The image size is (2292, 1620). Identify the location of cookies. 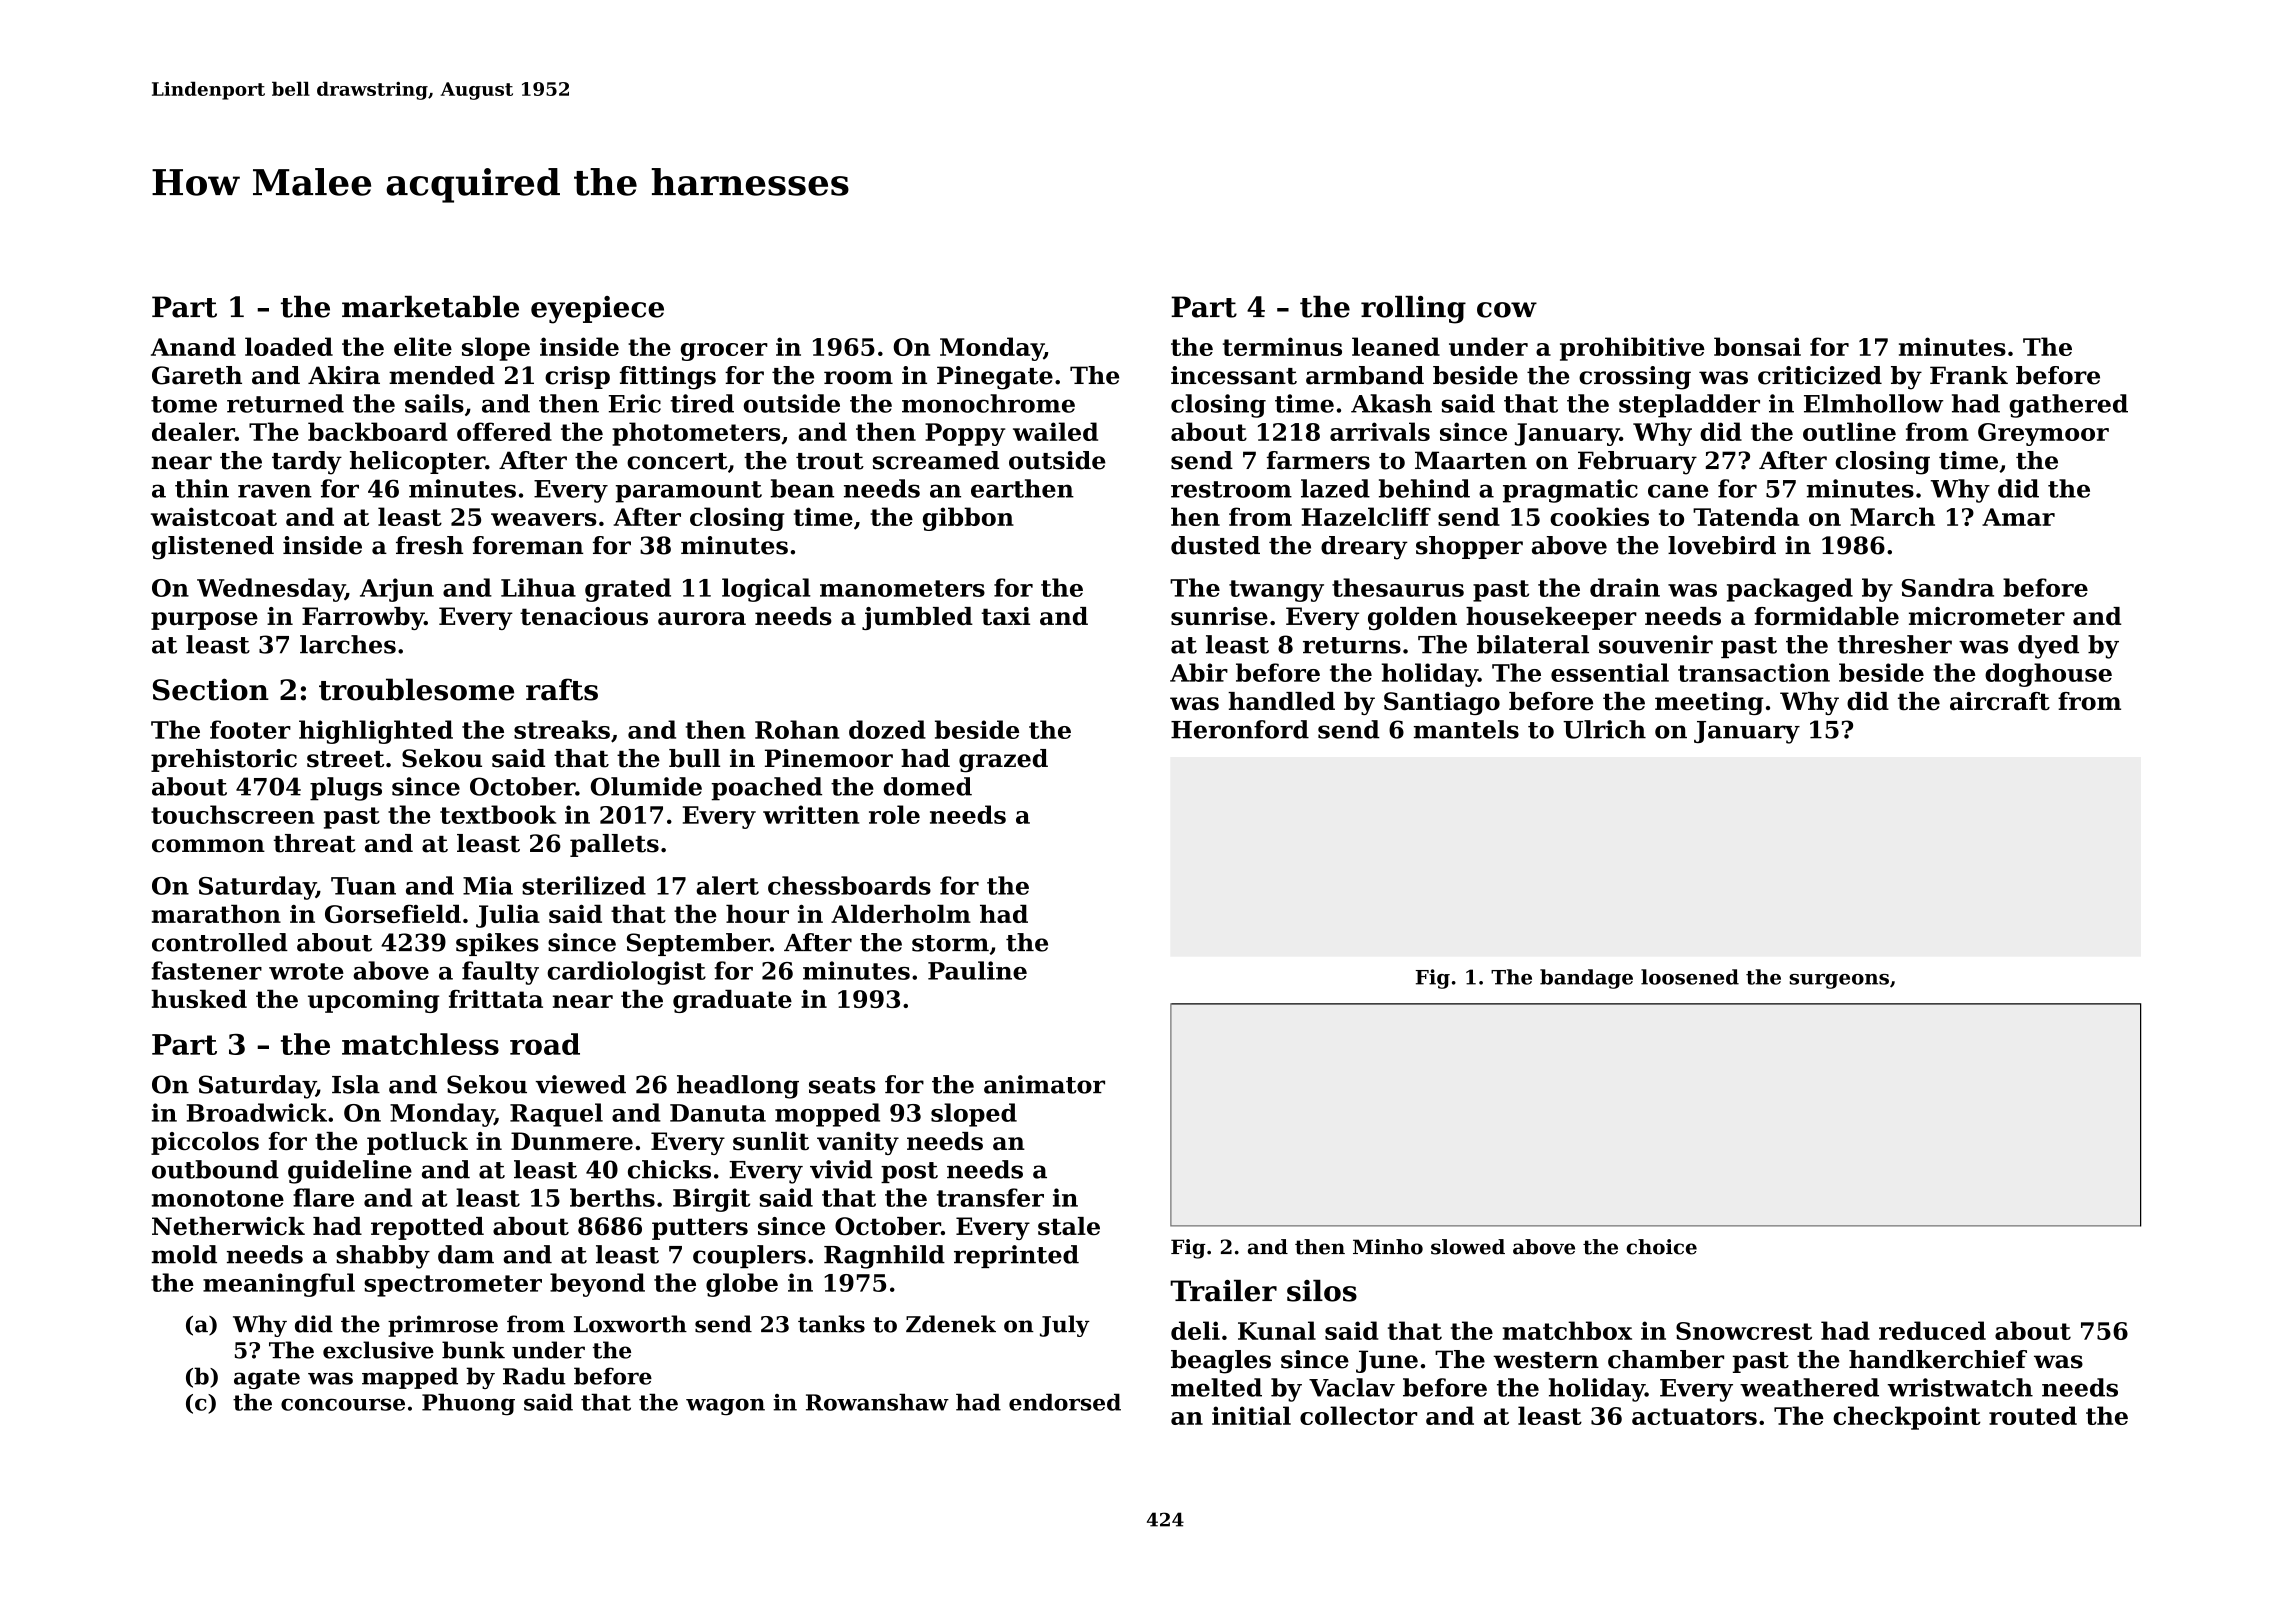
(1599, 516).
